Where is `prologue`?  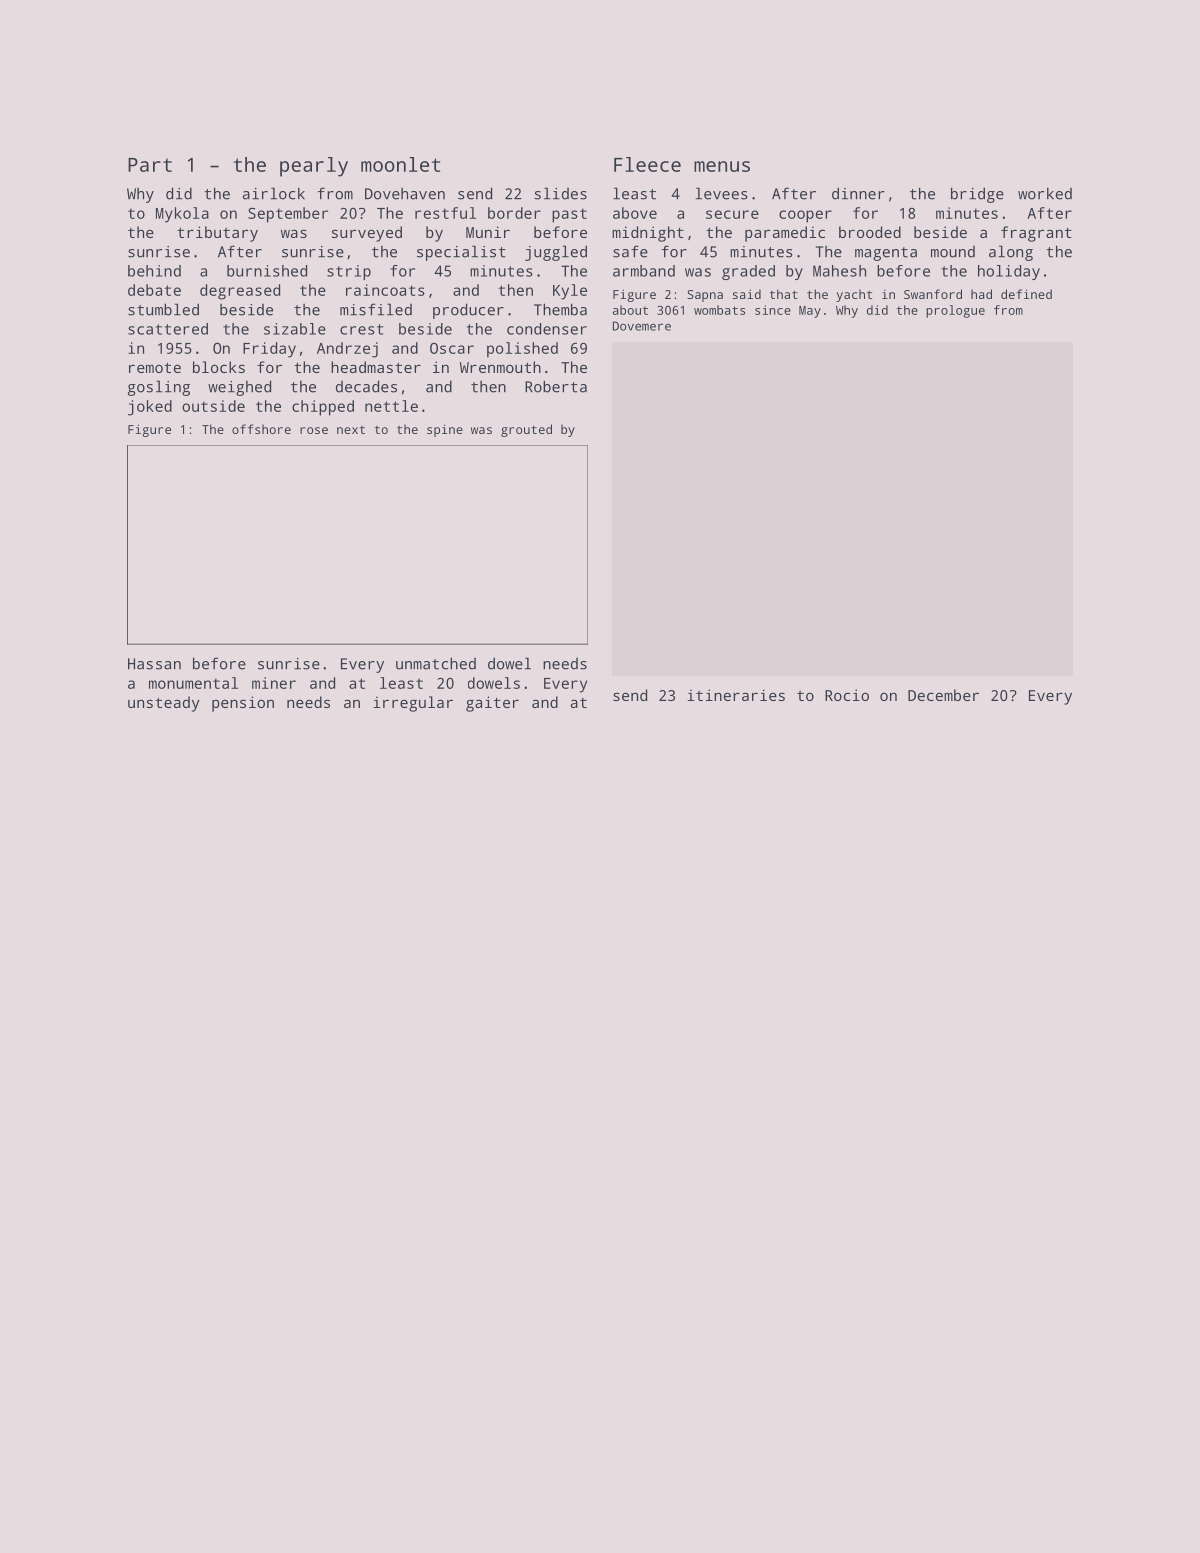 prologue is located at coordinates (955, 311).
